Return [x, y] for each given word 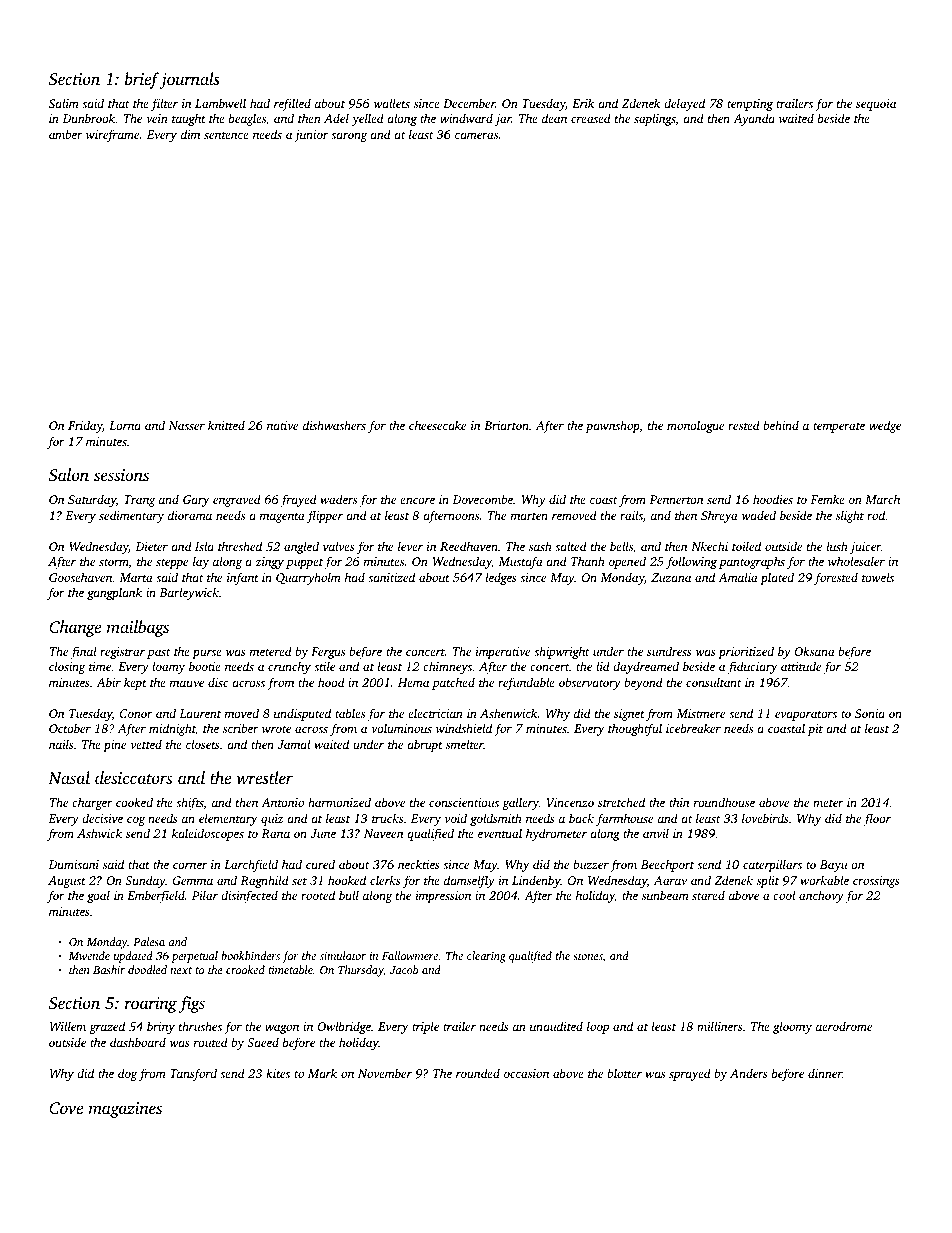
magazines [125, 1110]
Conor [136, 713]
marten [529, 516]
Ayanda [754, 119]
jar [503, 120]
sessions [121, 475]
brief [142, 80]
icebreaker [693, 728]
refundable [526, 683]
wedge [885, 426]
